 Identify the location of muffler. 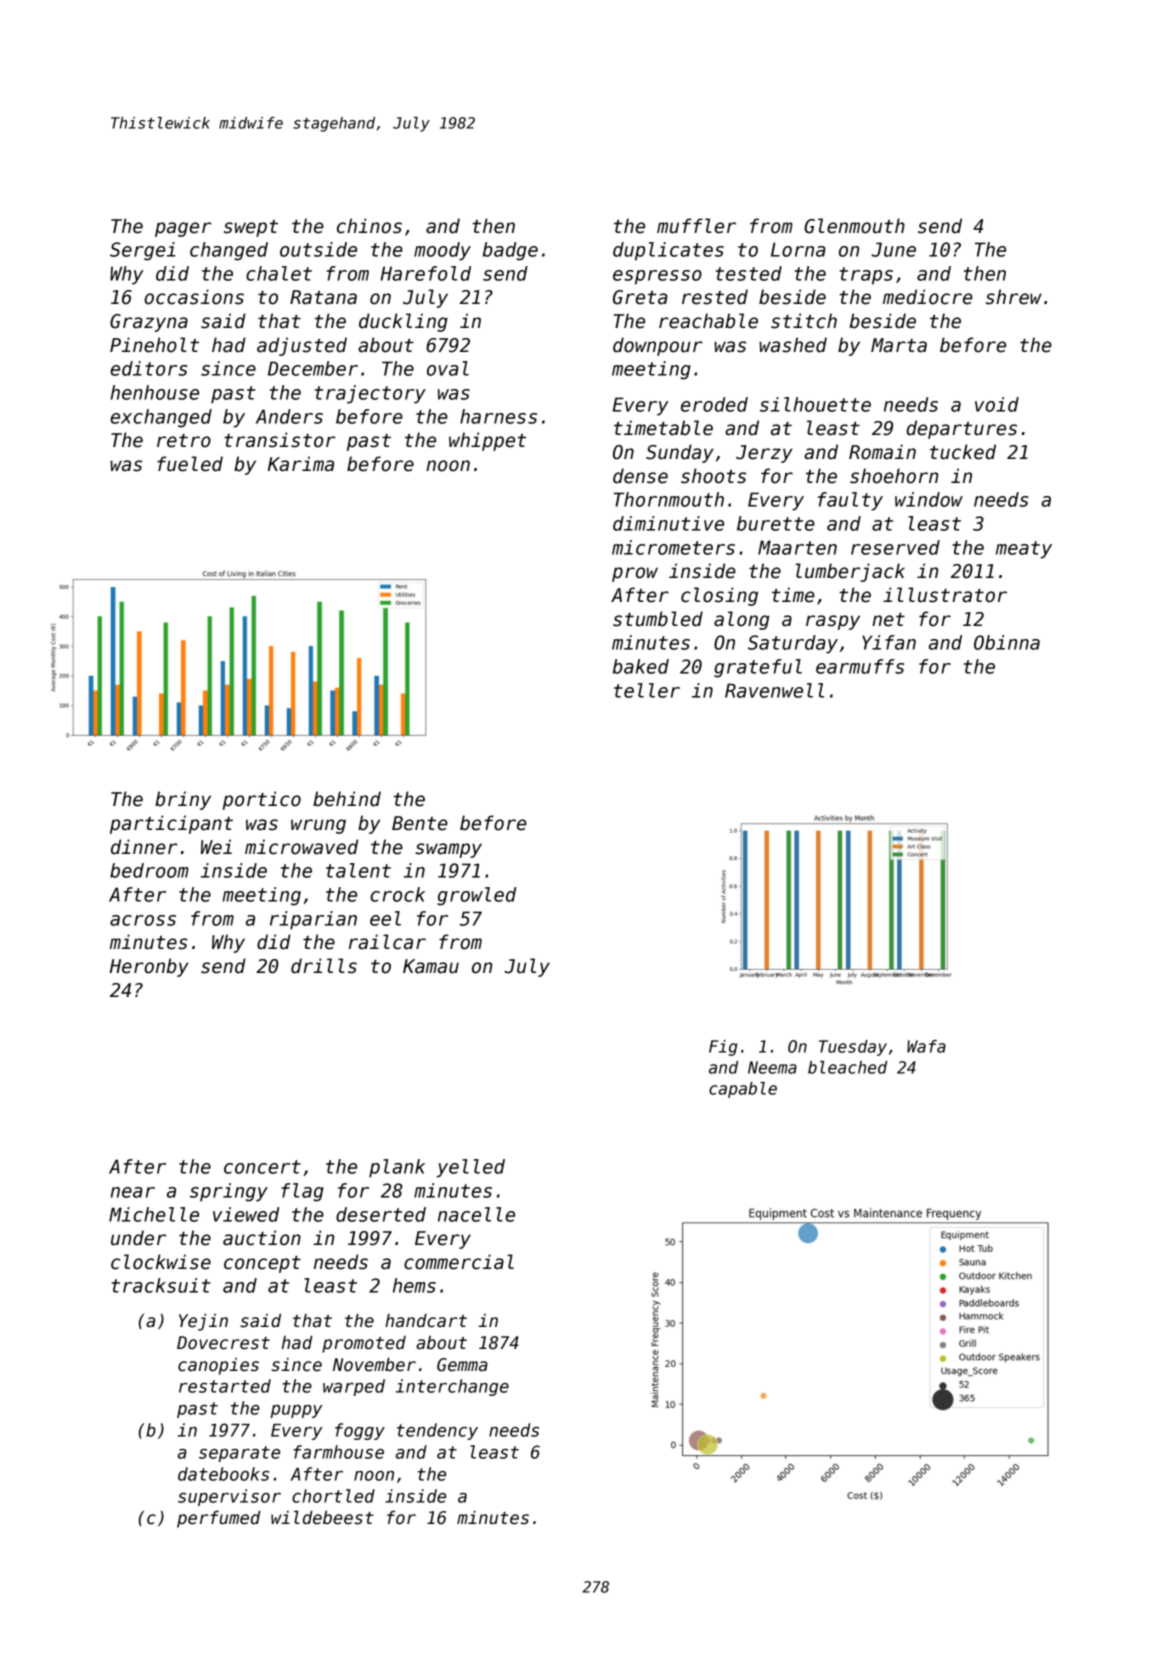
(696, 226).
